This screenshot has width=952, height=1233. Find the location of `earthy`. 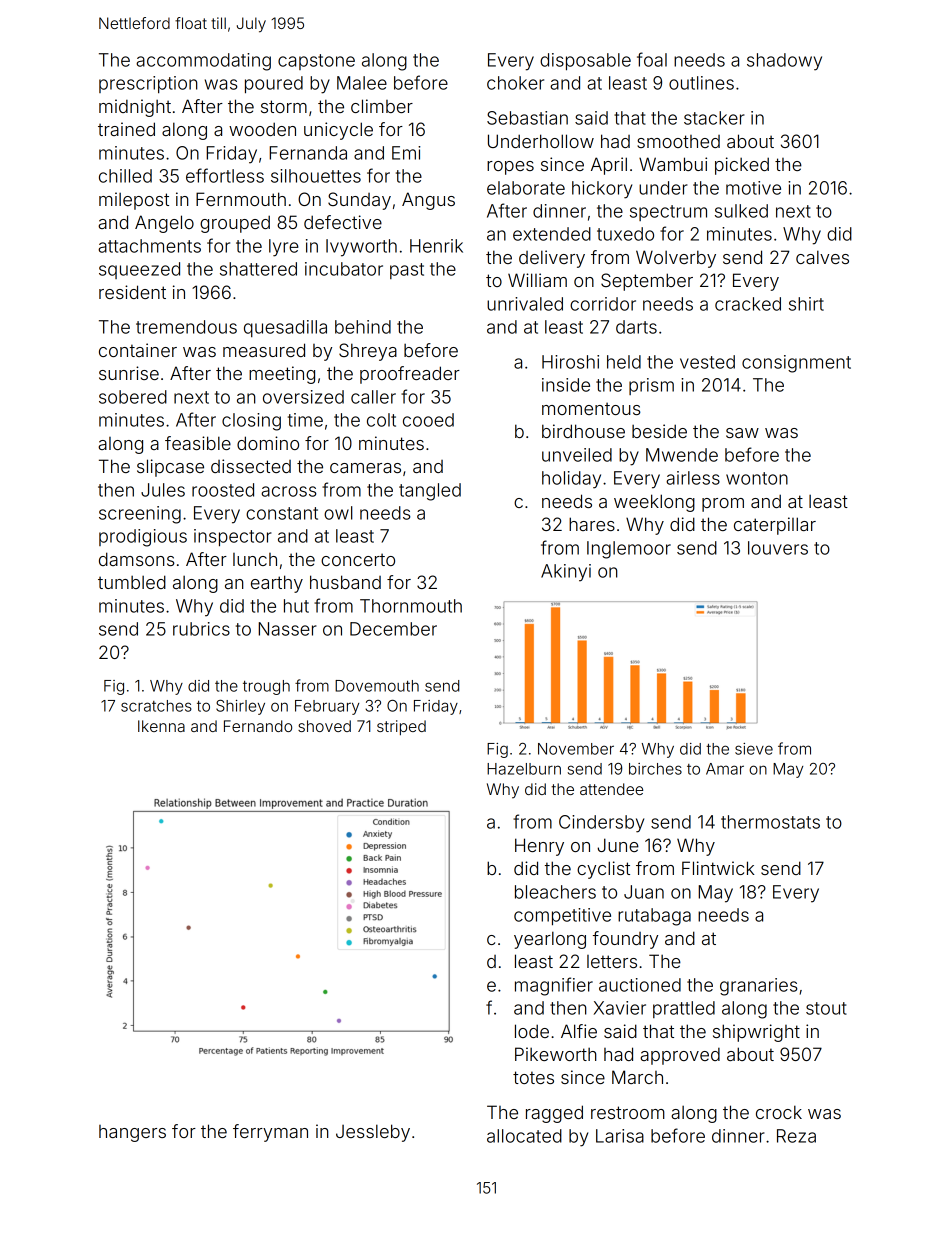

earthy is located at coordinates (277, 584).
